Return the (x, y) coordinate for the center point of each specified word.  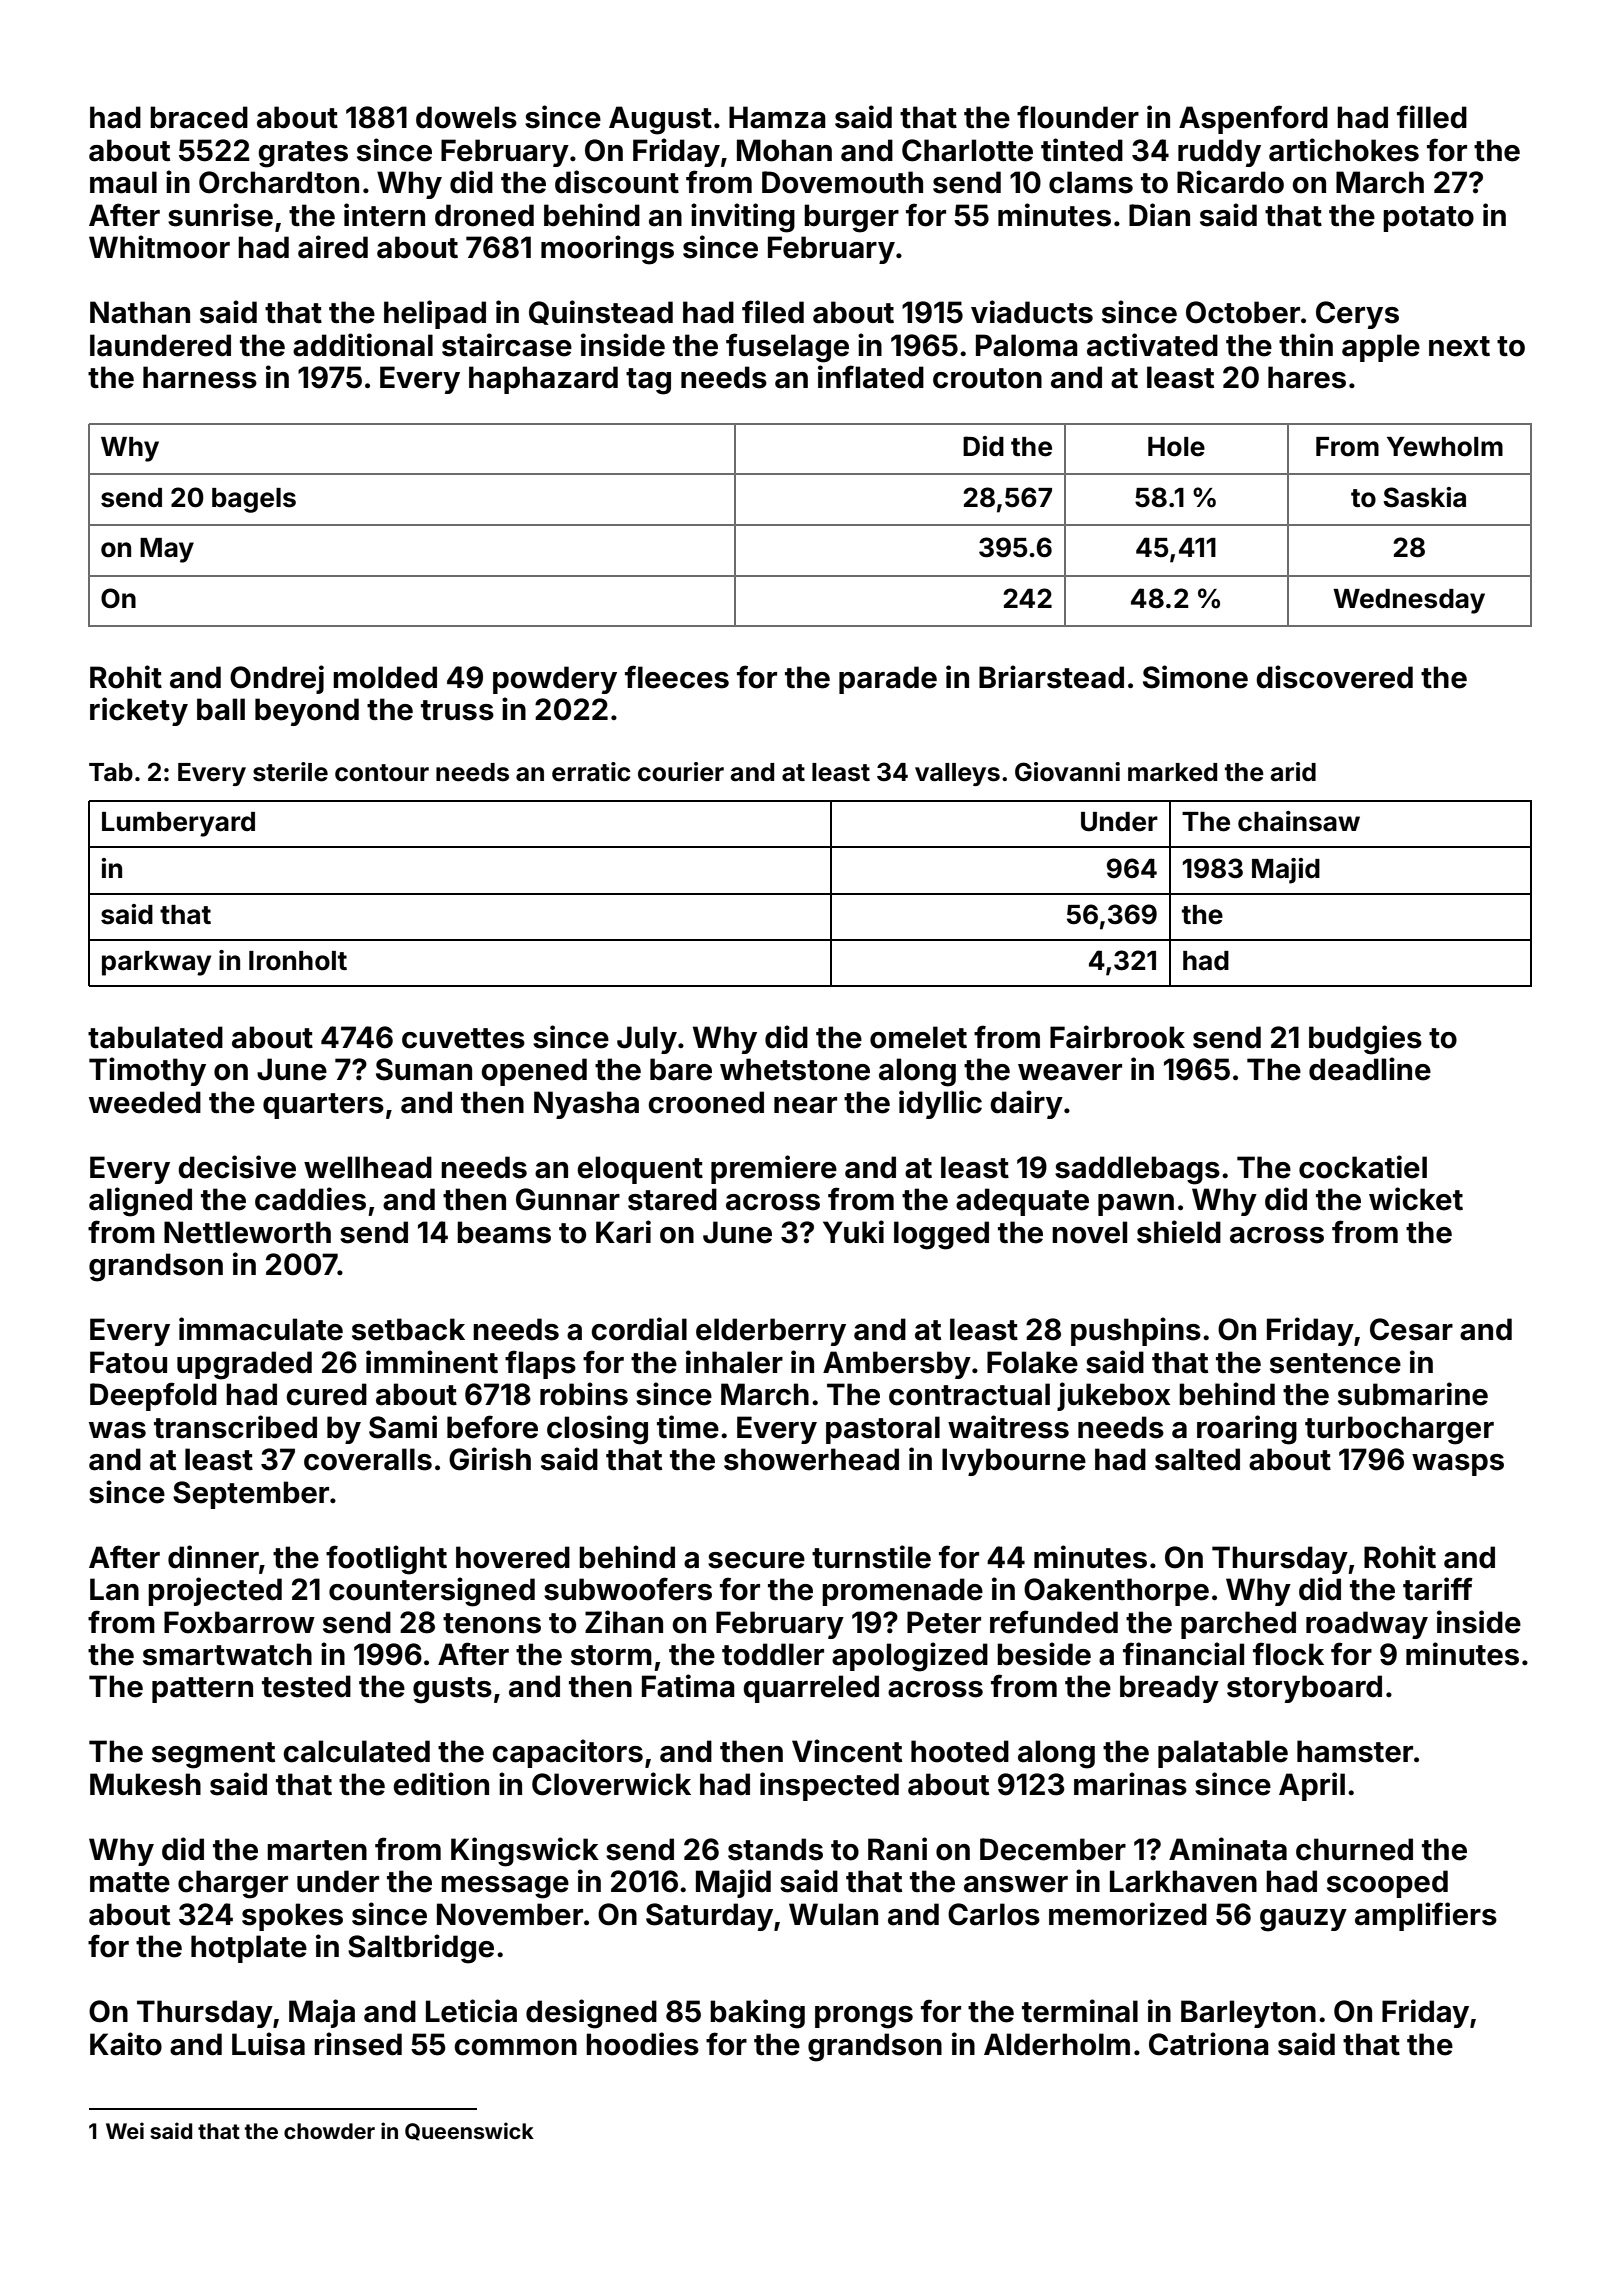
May (167, 550)
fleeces (677, 677)
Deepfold (153, 1396)
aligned (140, 1202)
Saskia (1424, 497)
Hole (1176, 447)
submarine (1413, 1394)
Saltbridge (421, 1949)
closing (597, 1430)
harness (200, 377)
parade (888, 680)
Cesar (1411, 1329)
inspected (829, 1786)
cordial (639, 1329)
